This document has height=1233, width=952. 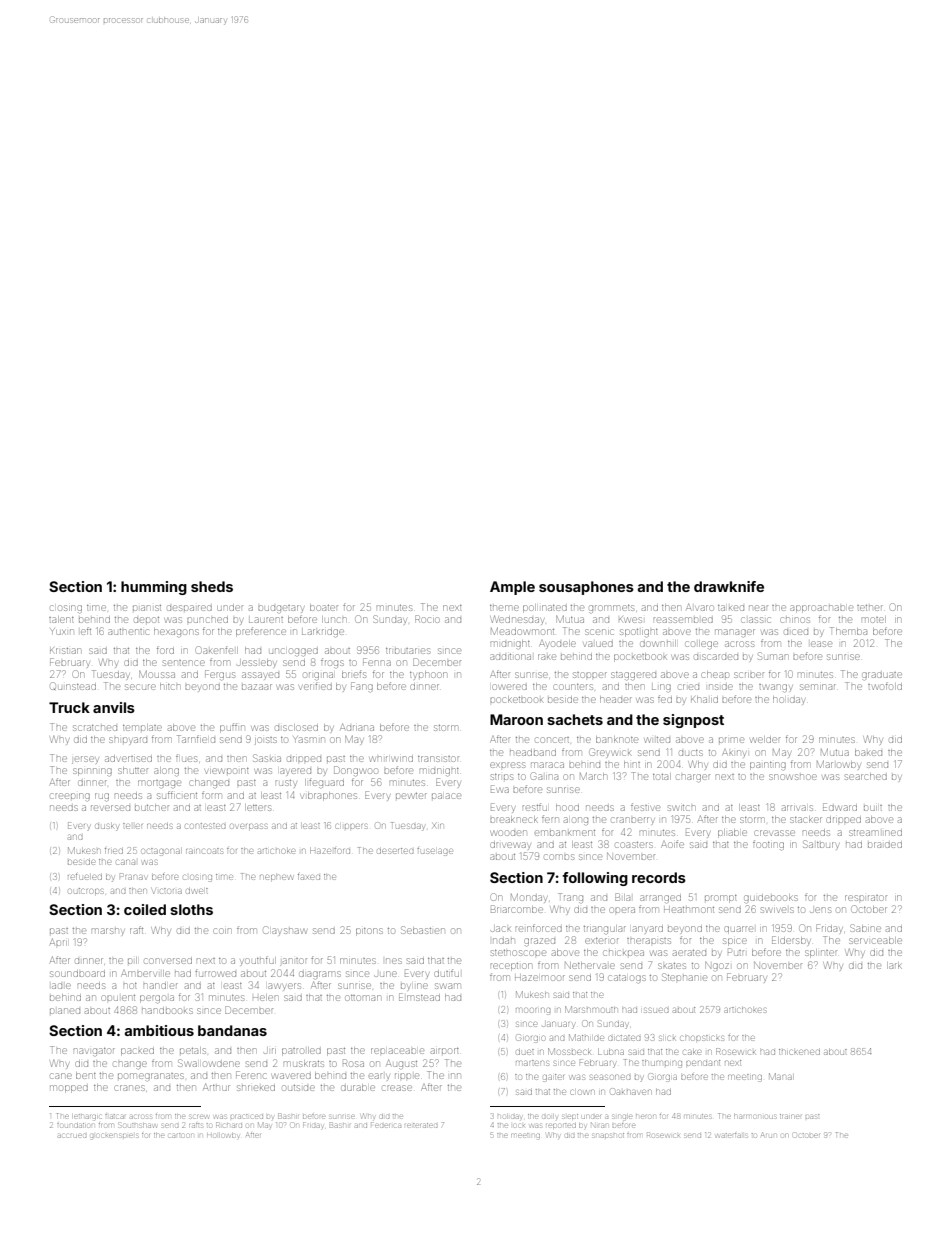 What do you see at coordinates (222, 931) in the document?
I see `coin` at bounding box center [222, 931].
